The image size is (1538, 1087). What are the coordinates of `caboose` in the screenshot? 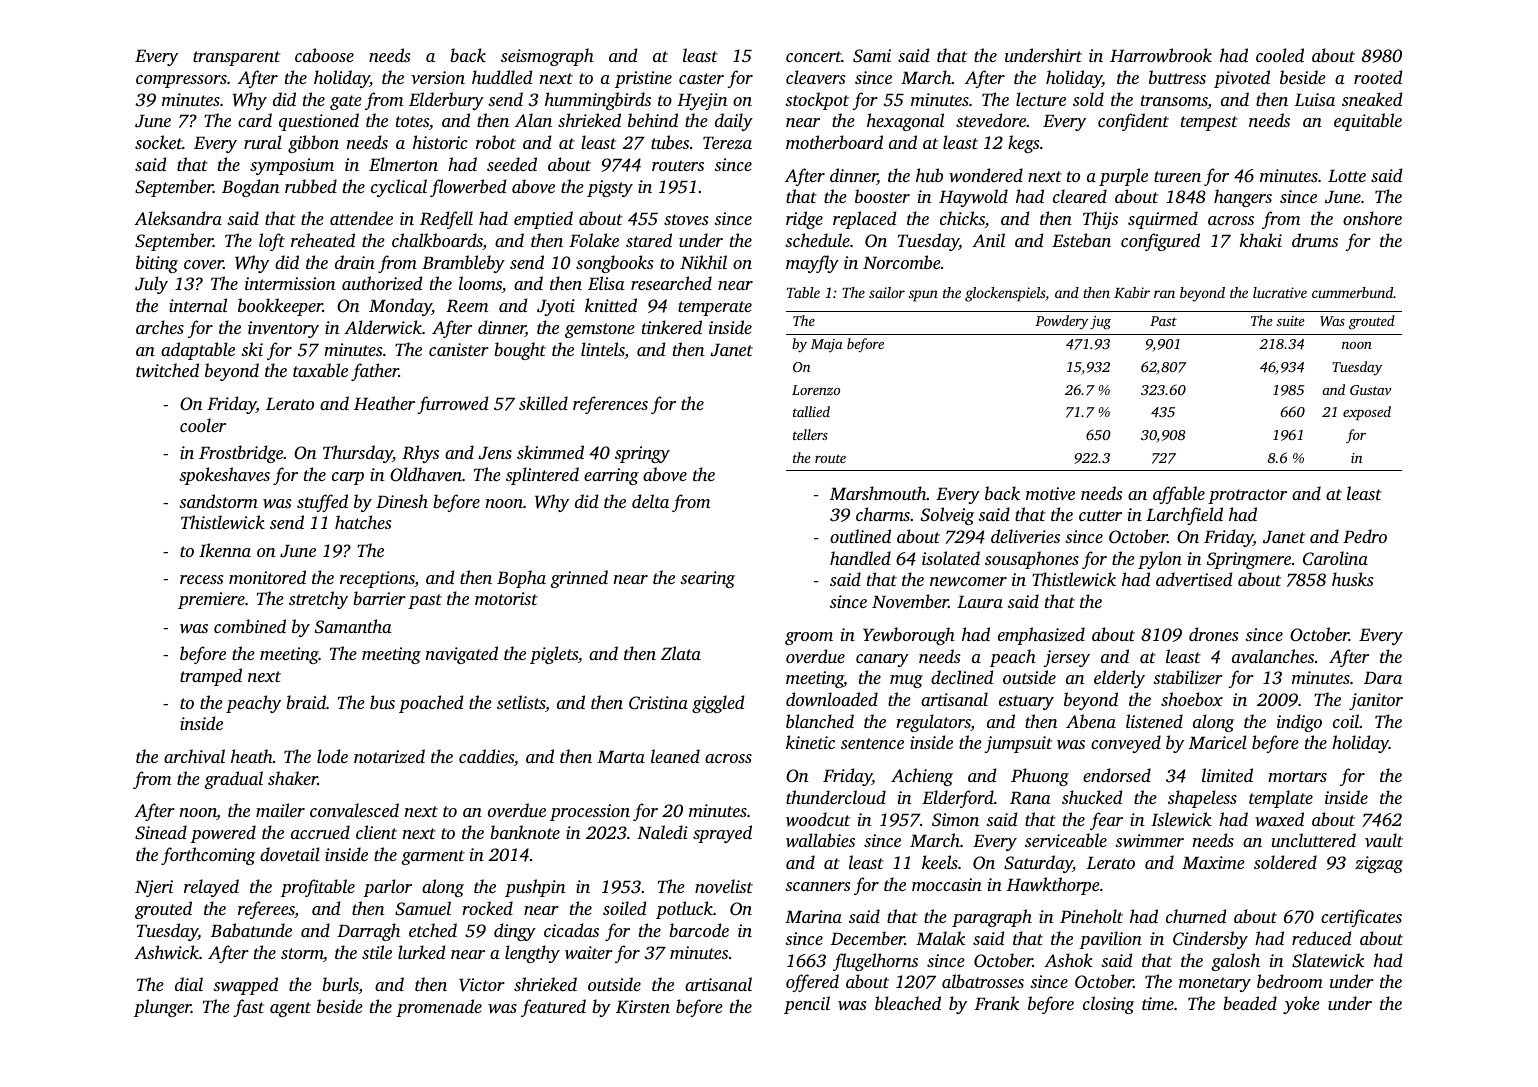 It's located at (324, 55).
